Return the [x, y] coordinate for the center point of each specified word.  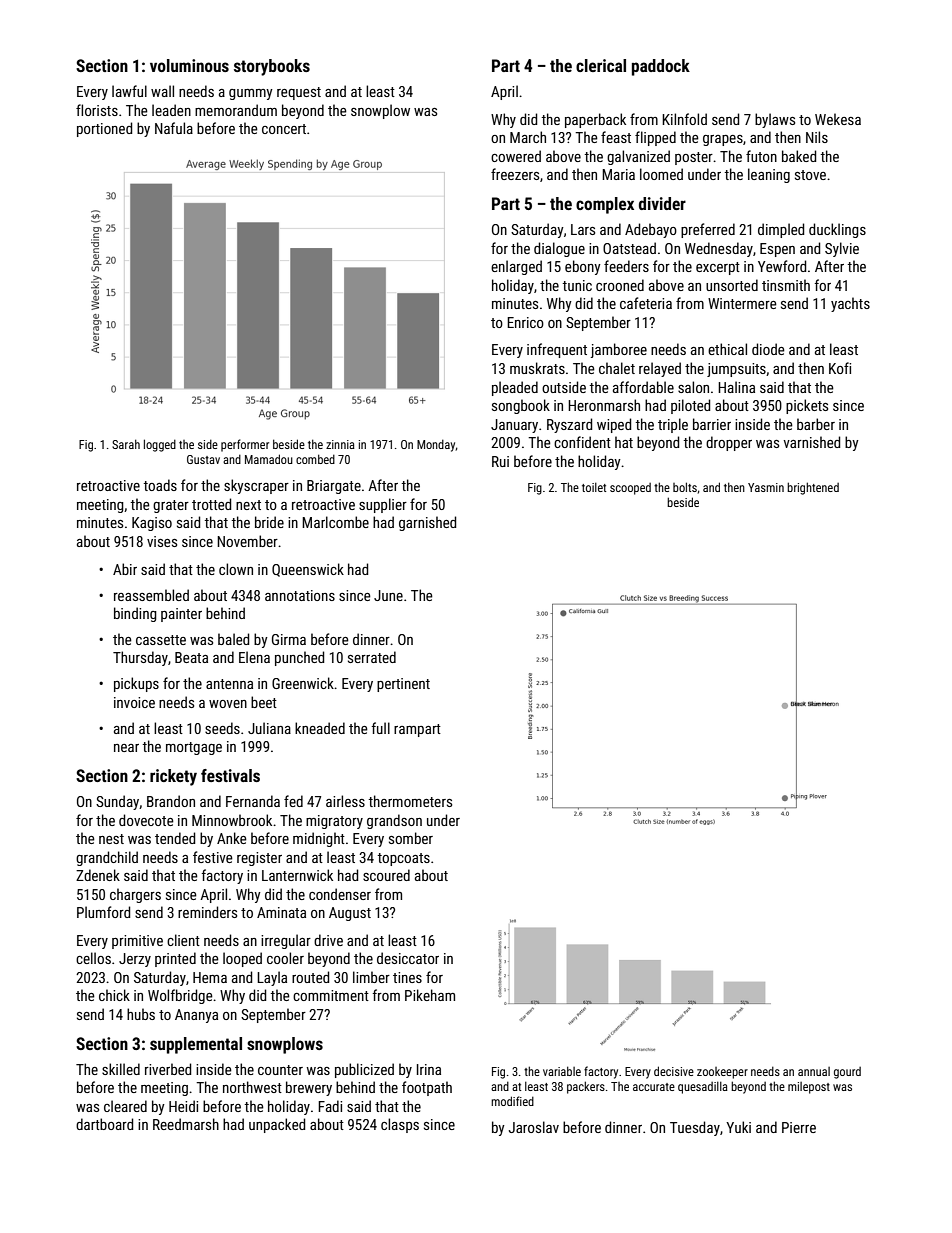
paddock [661, 67]
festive [213, 857]
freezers [515, 174]
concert [284, 129]
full [381, 728]
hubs [141, 1014]
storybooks [272, 67]
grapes [723, 140]
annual [814, 1071]
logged [160, 445]
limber [371, 977]
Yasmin [766, 487]
